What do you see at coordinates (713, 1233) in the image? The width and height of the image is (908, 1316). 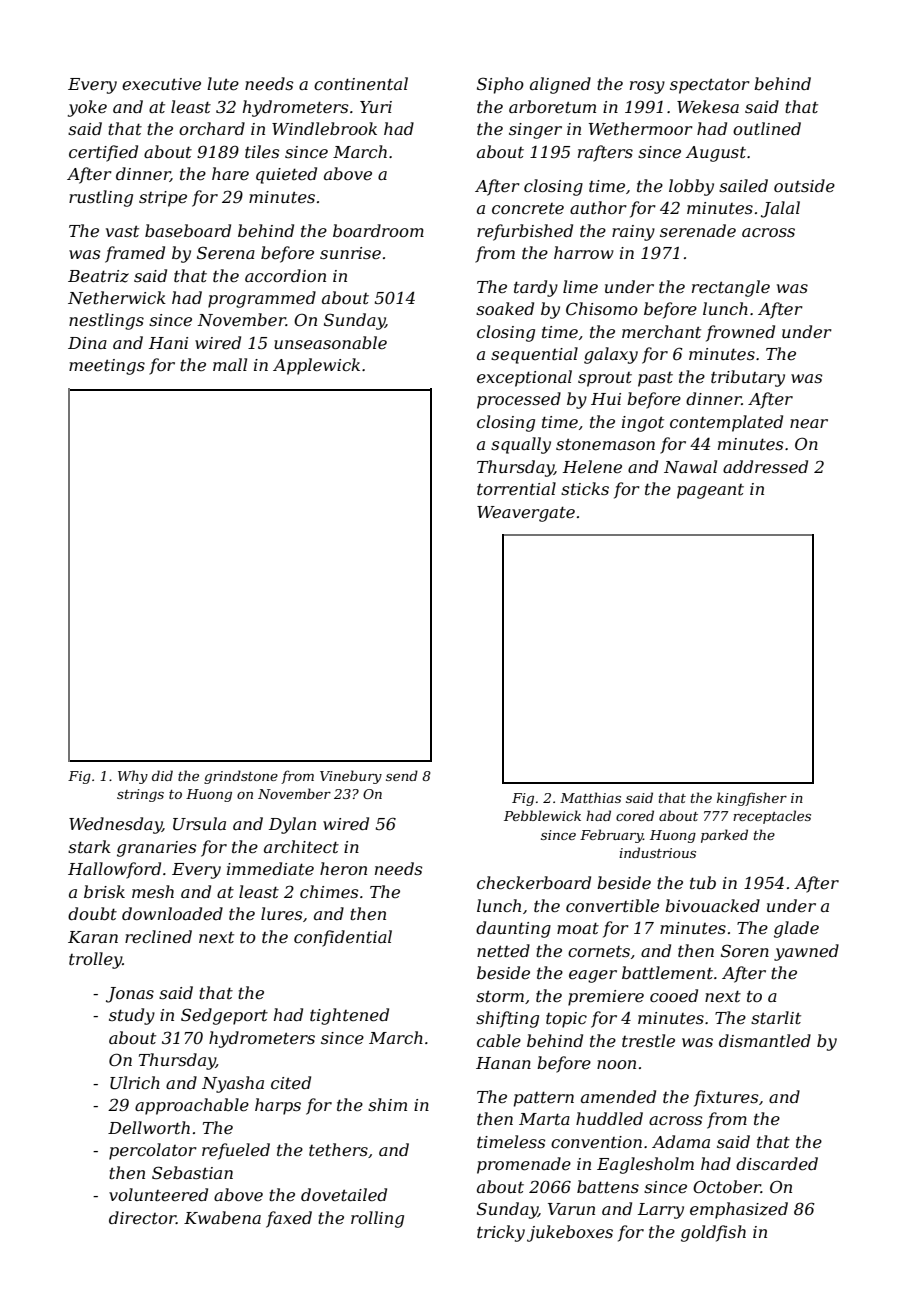 I see `goldfish` at bounding box center [713, 1233].
